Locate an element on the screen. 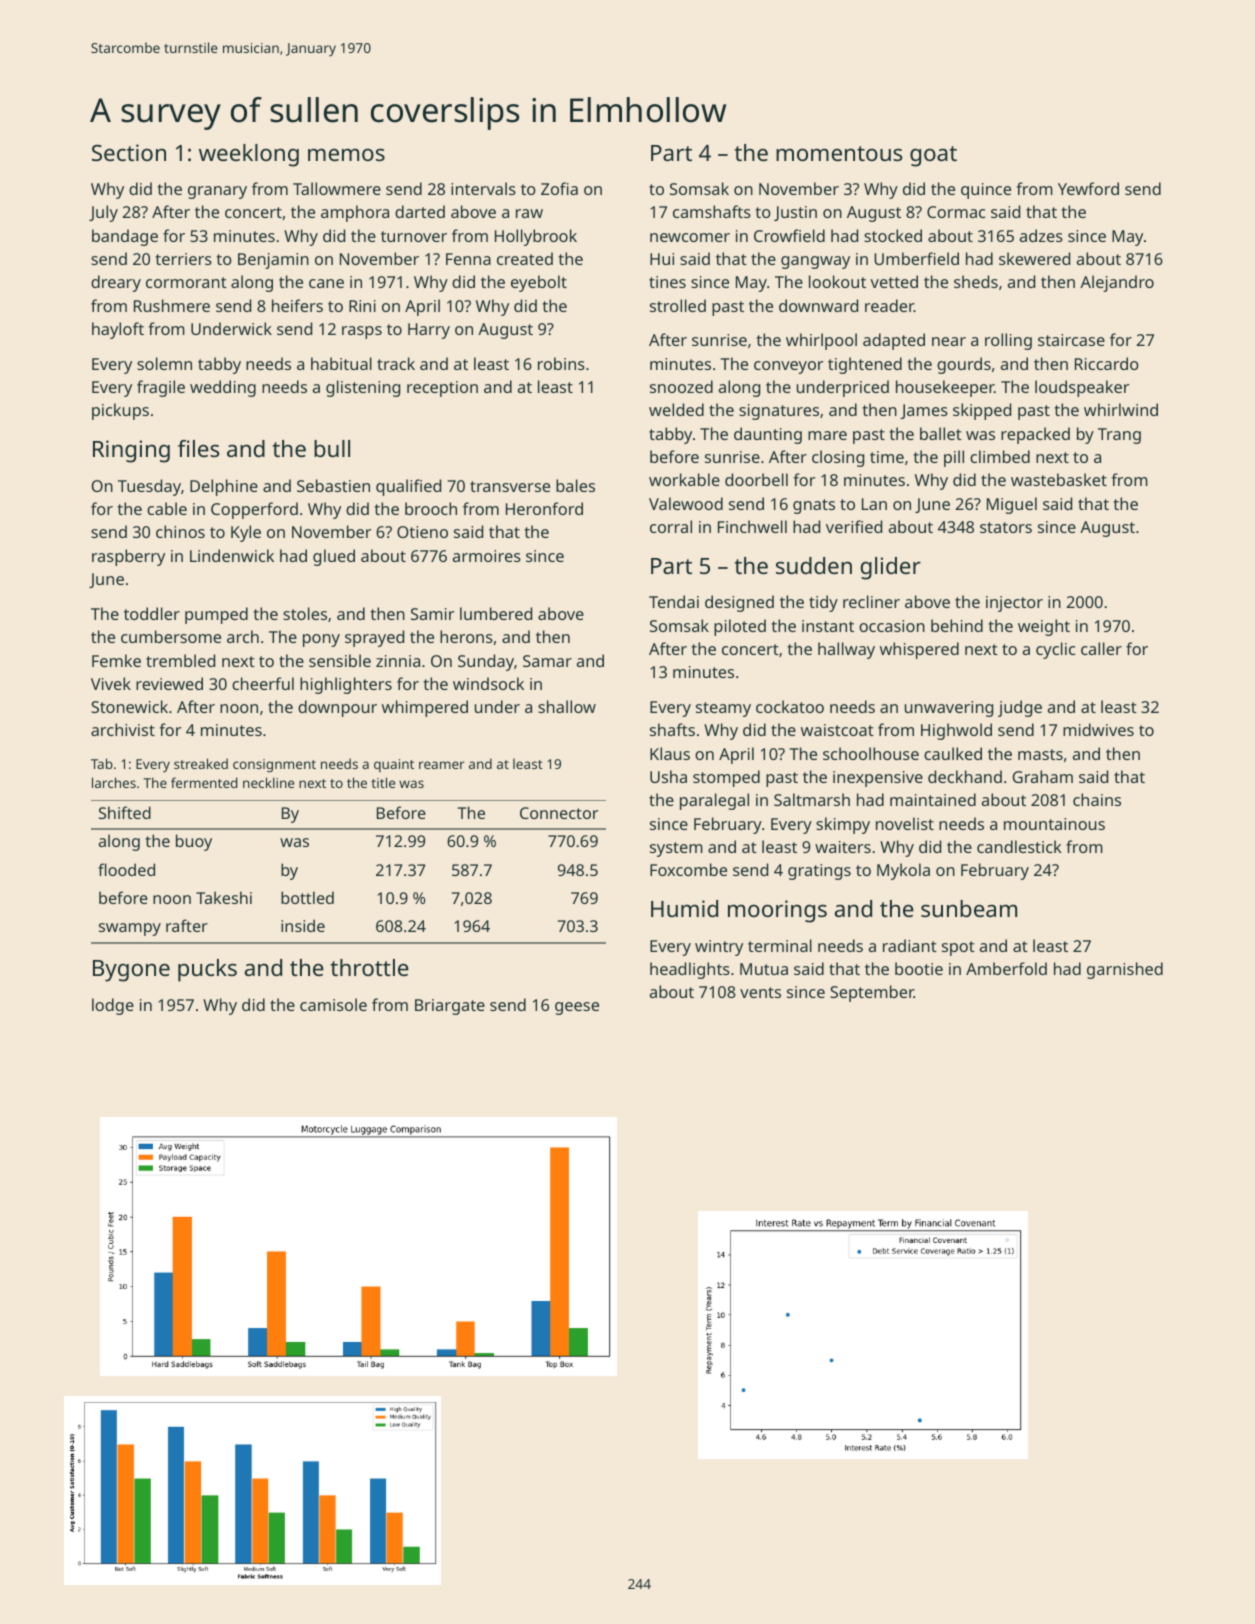  bandage is located at coordinates (125, 237).
